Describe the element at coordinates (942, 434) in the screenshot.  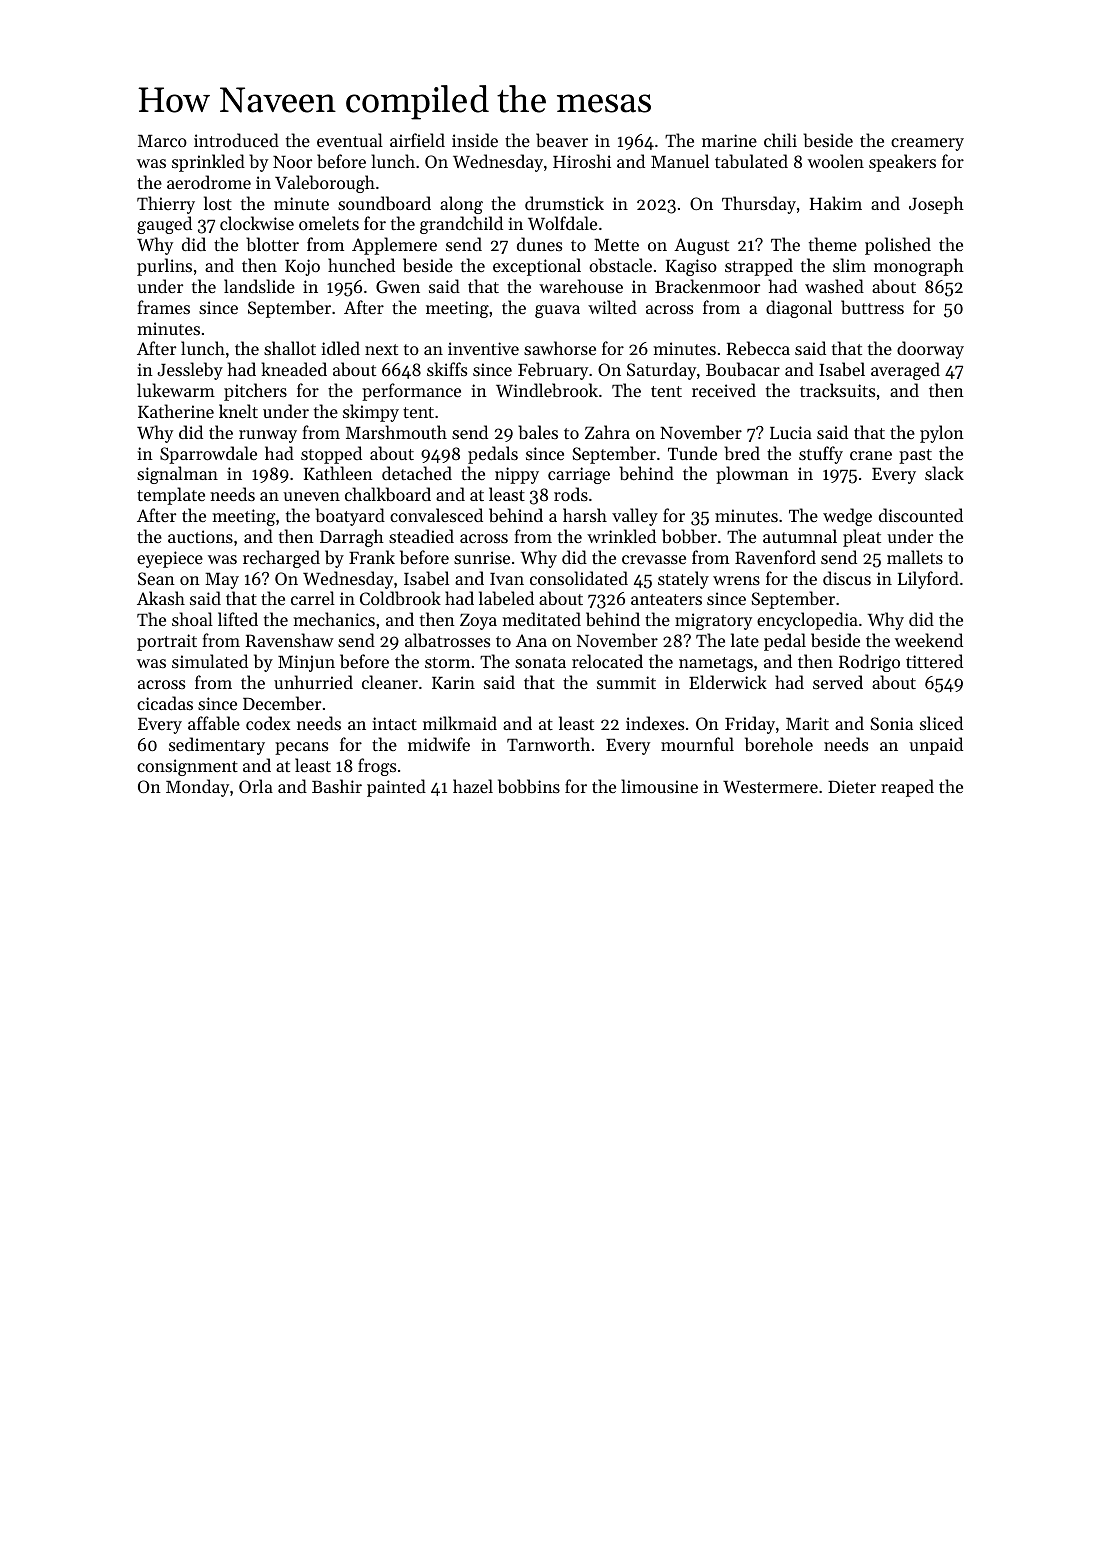
I see `pylon` at that location.
